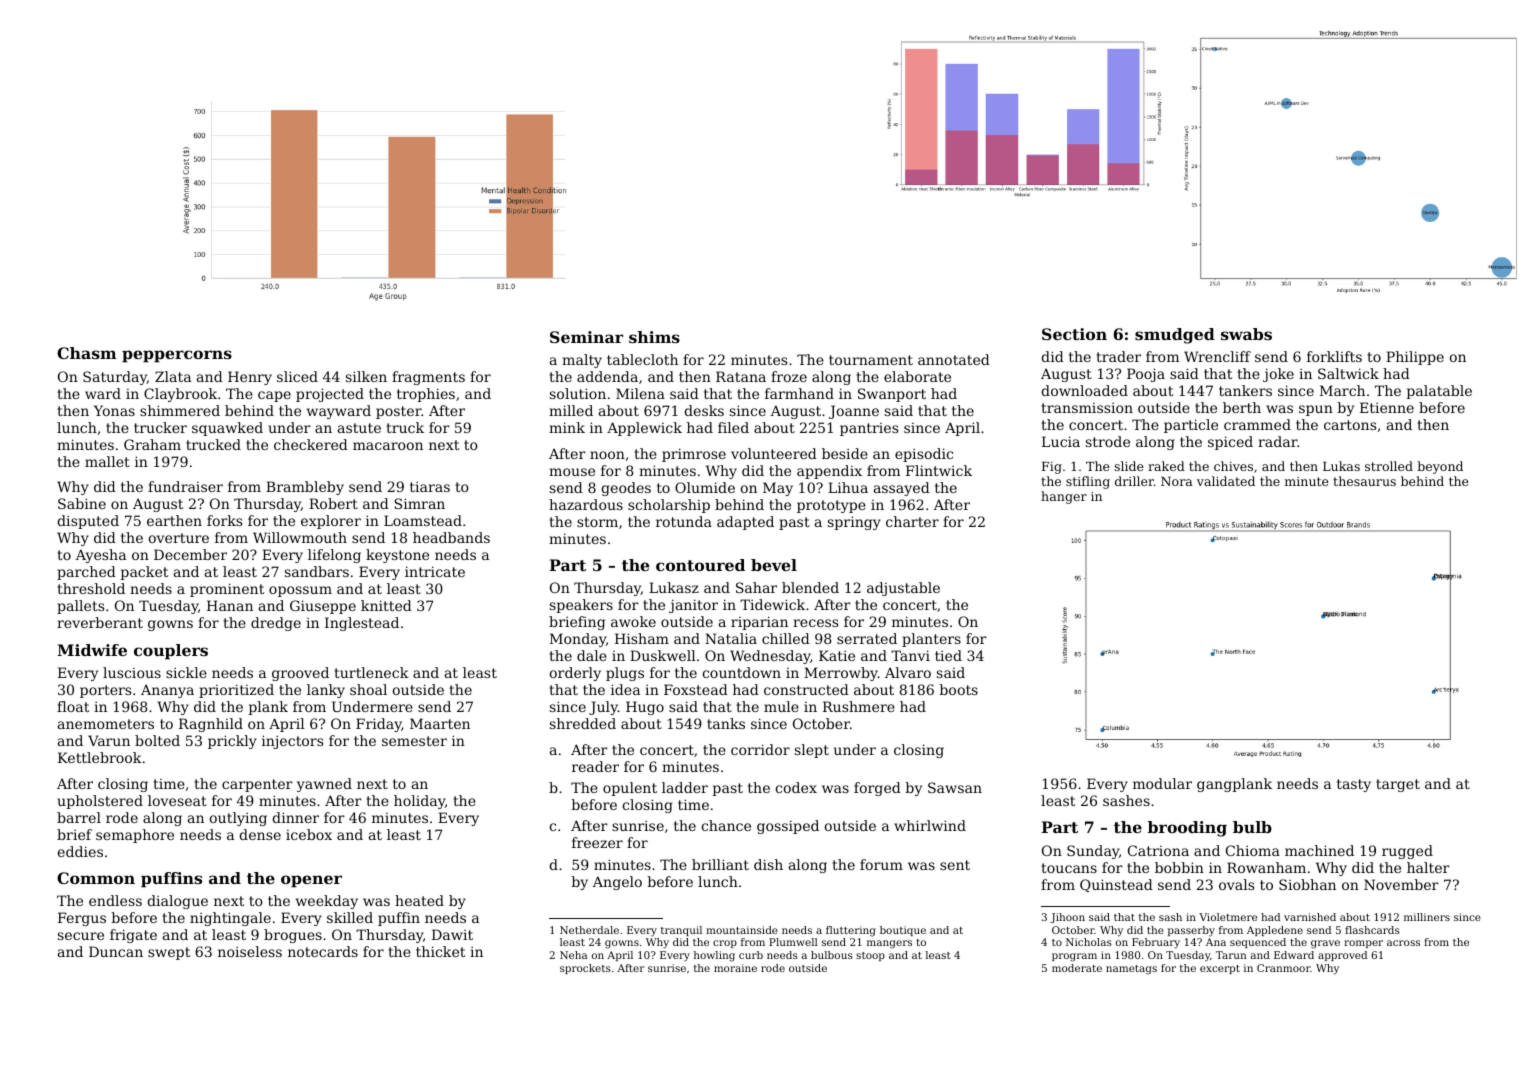 The height and width of the image is (1089, 1540). What do you see at coordinates (311, 881) in the image?
I see `opener` at bounding box center [311, 881].
